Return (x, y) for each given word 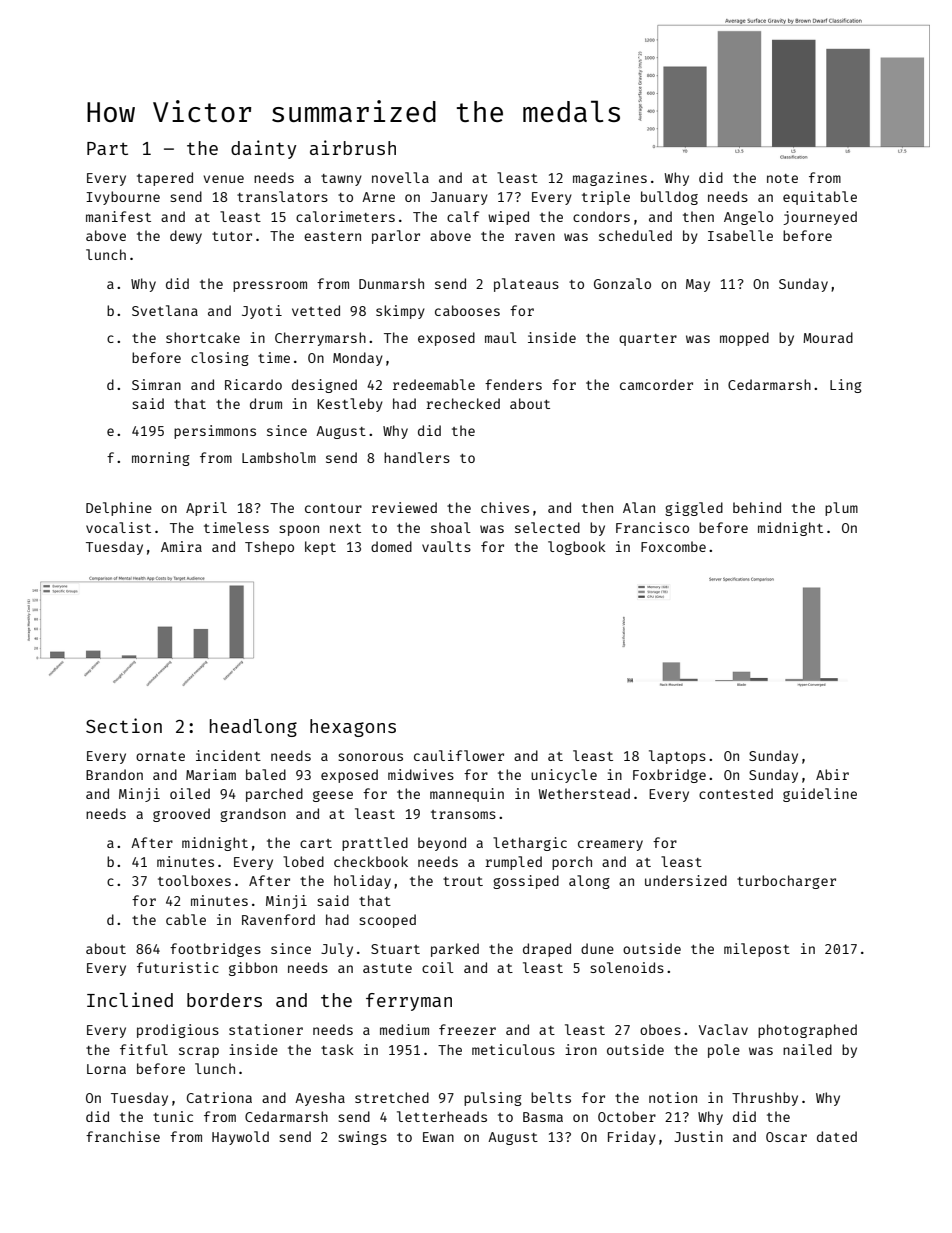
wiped (508, 218)
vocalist (118, 527)
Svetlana (165, 310)
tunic (173, 1116)
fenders (513, 384)
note (782, 178)
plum (841, 509)
